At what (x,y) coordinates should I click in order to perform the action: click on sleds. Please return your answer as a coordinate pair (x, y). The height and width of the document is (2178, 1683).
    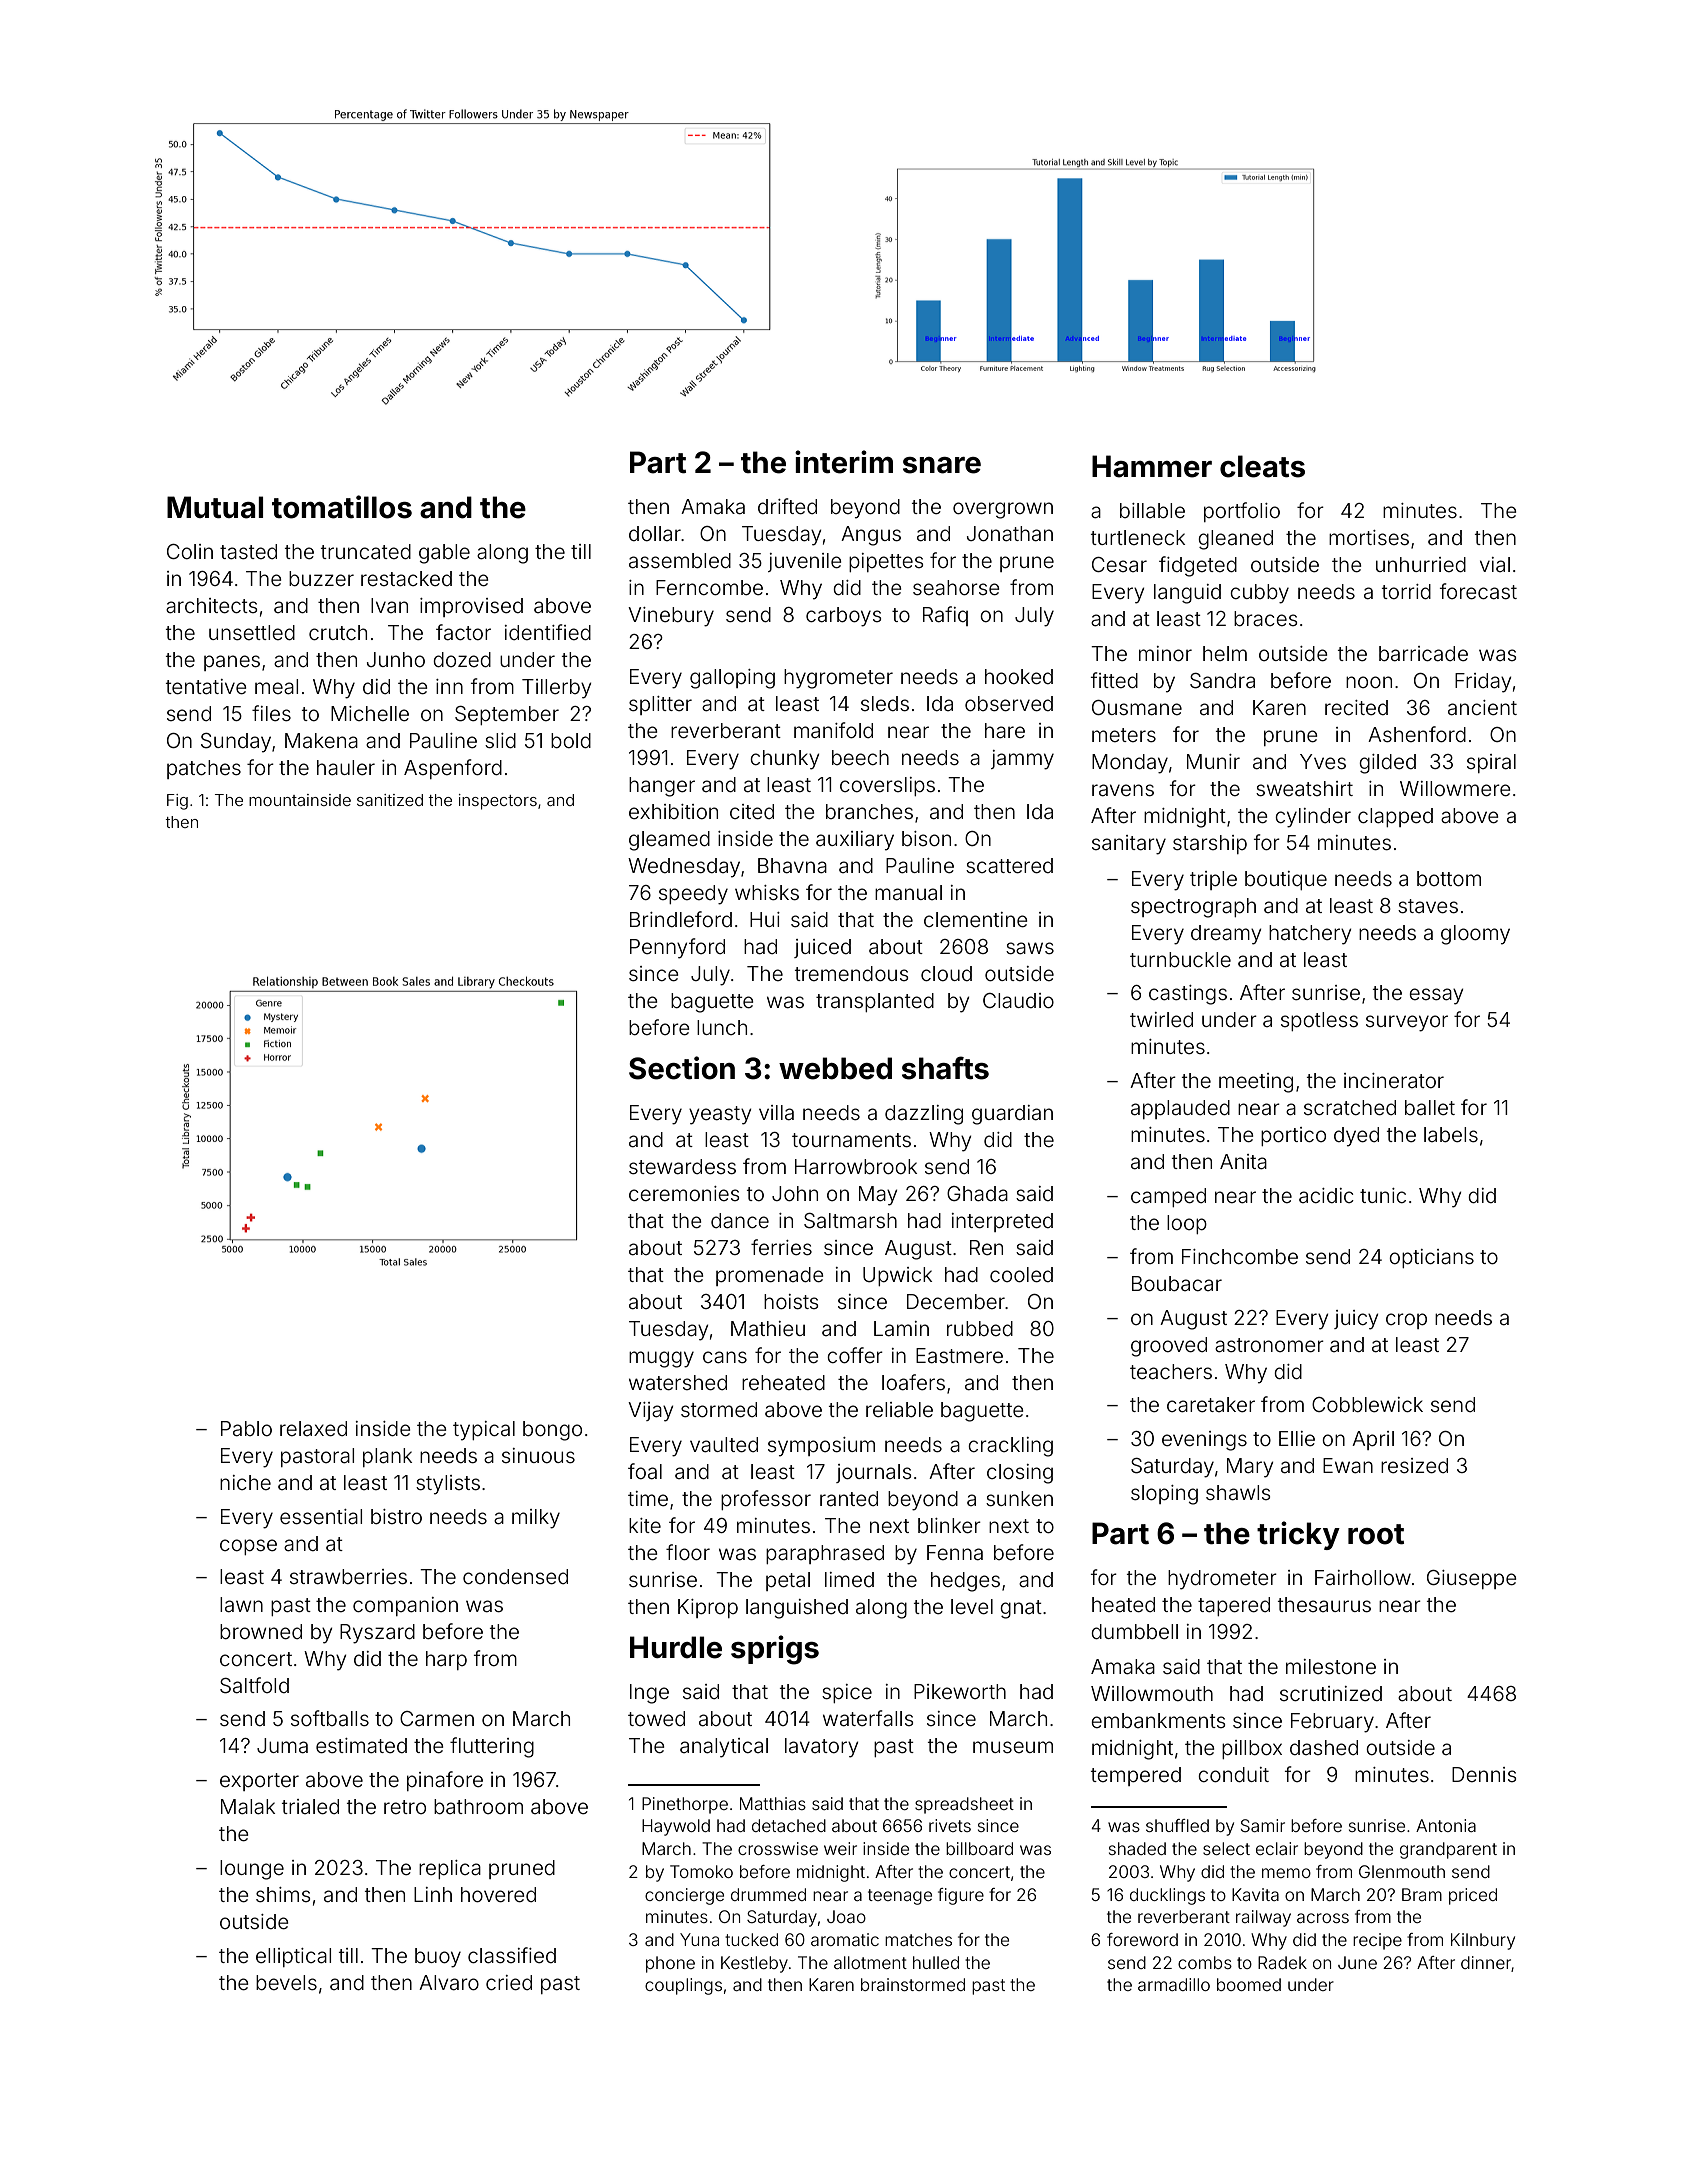
    Looking at the image, I should click on (885, 703).
